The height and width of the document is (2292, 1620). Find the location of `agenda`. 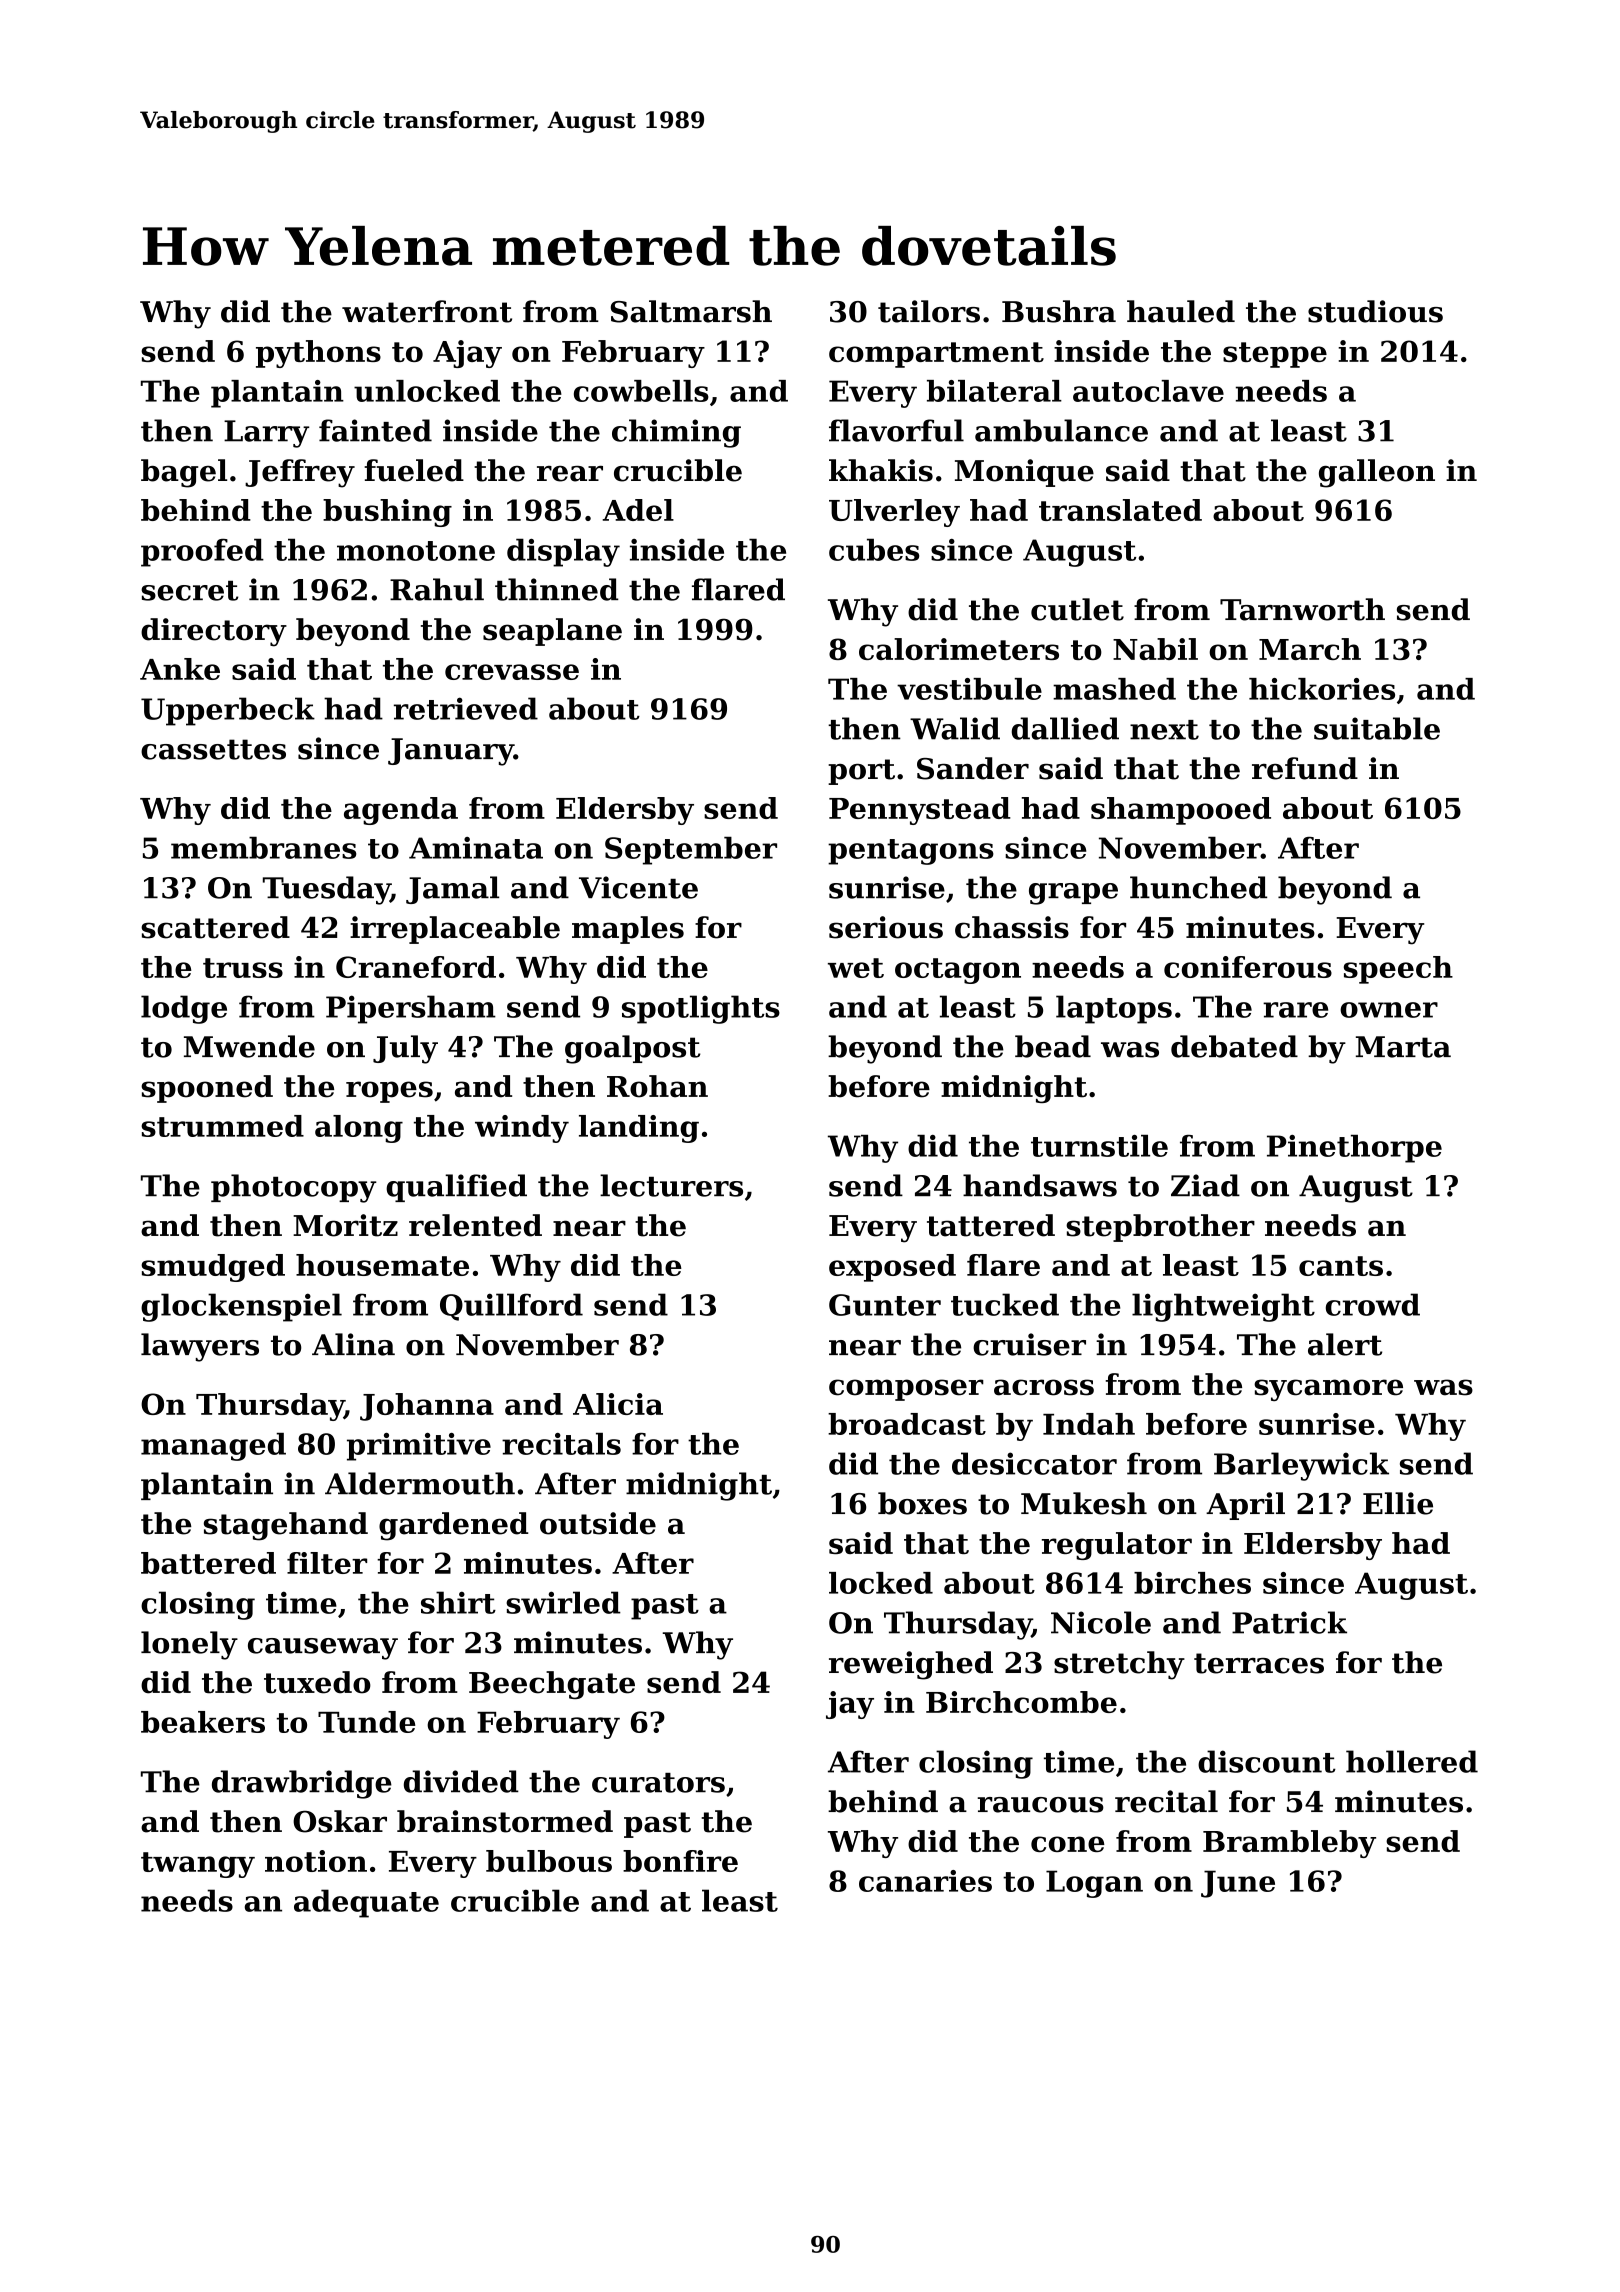

agenda is located at coordinates (401, 811).
